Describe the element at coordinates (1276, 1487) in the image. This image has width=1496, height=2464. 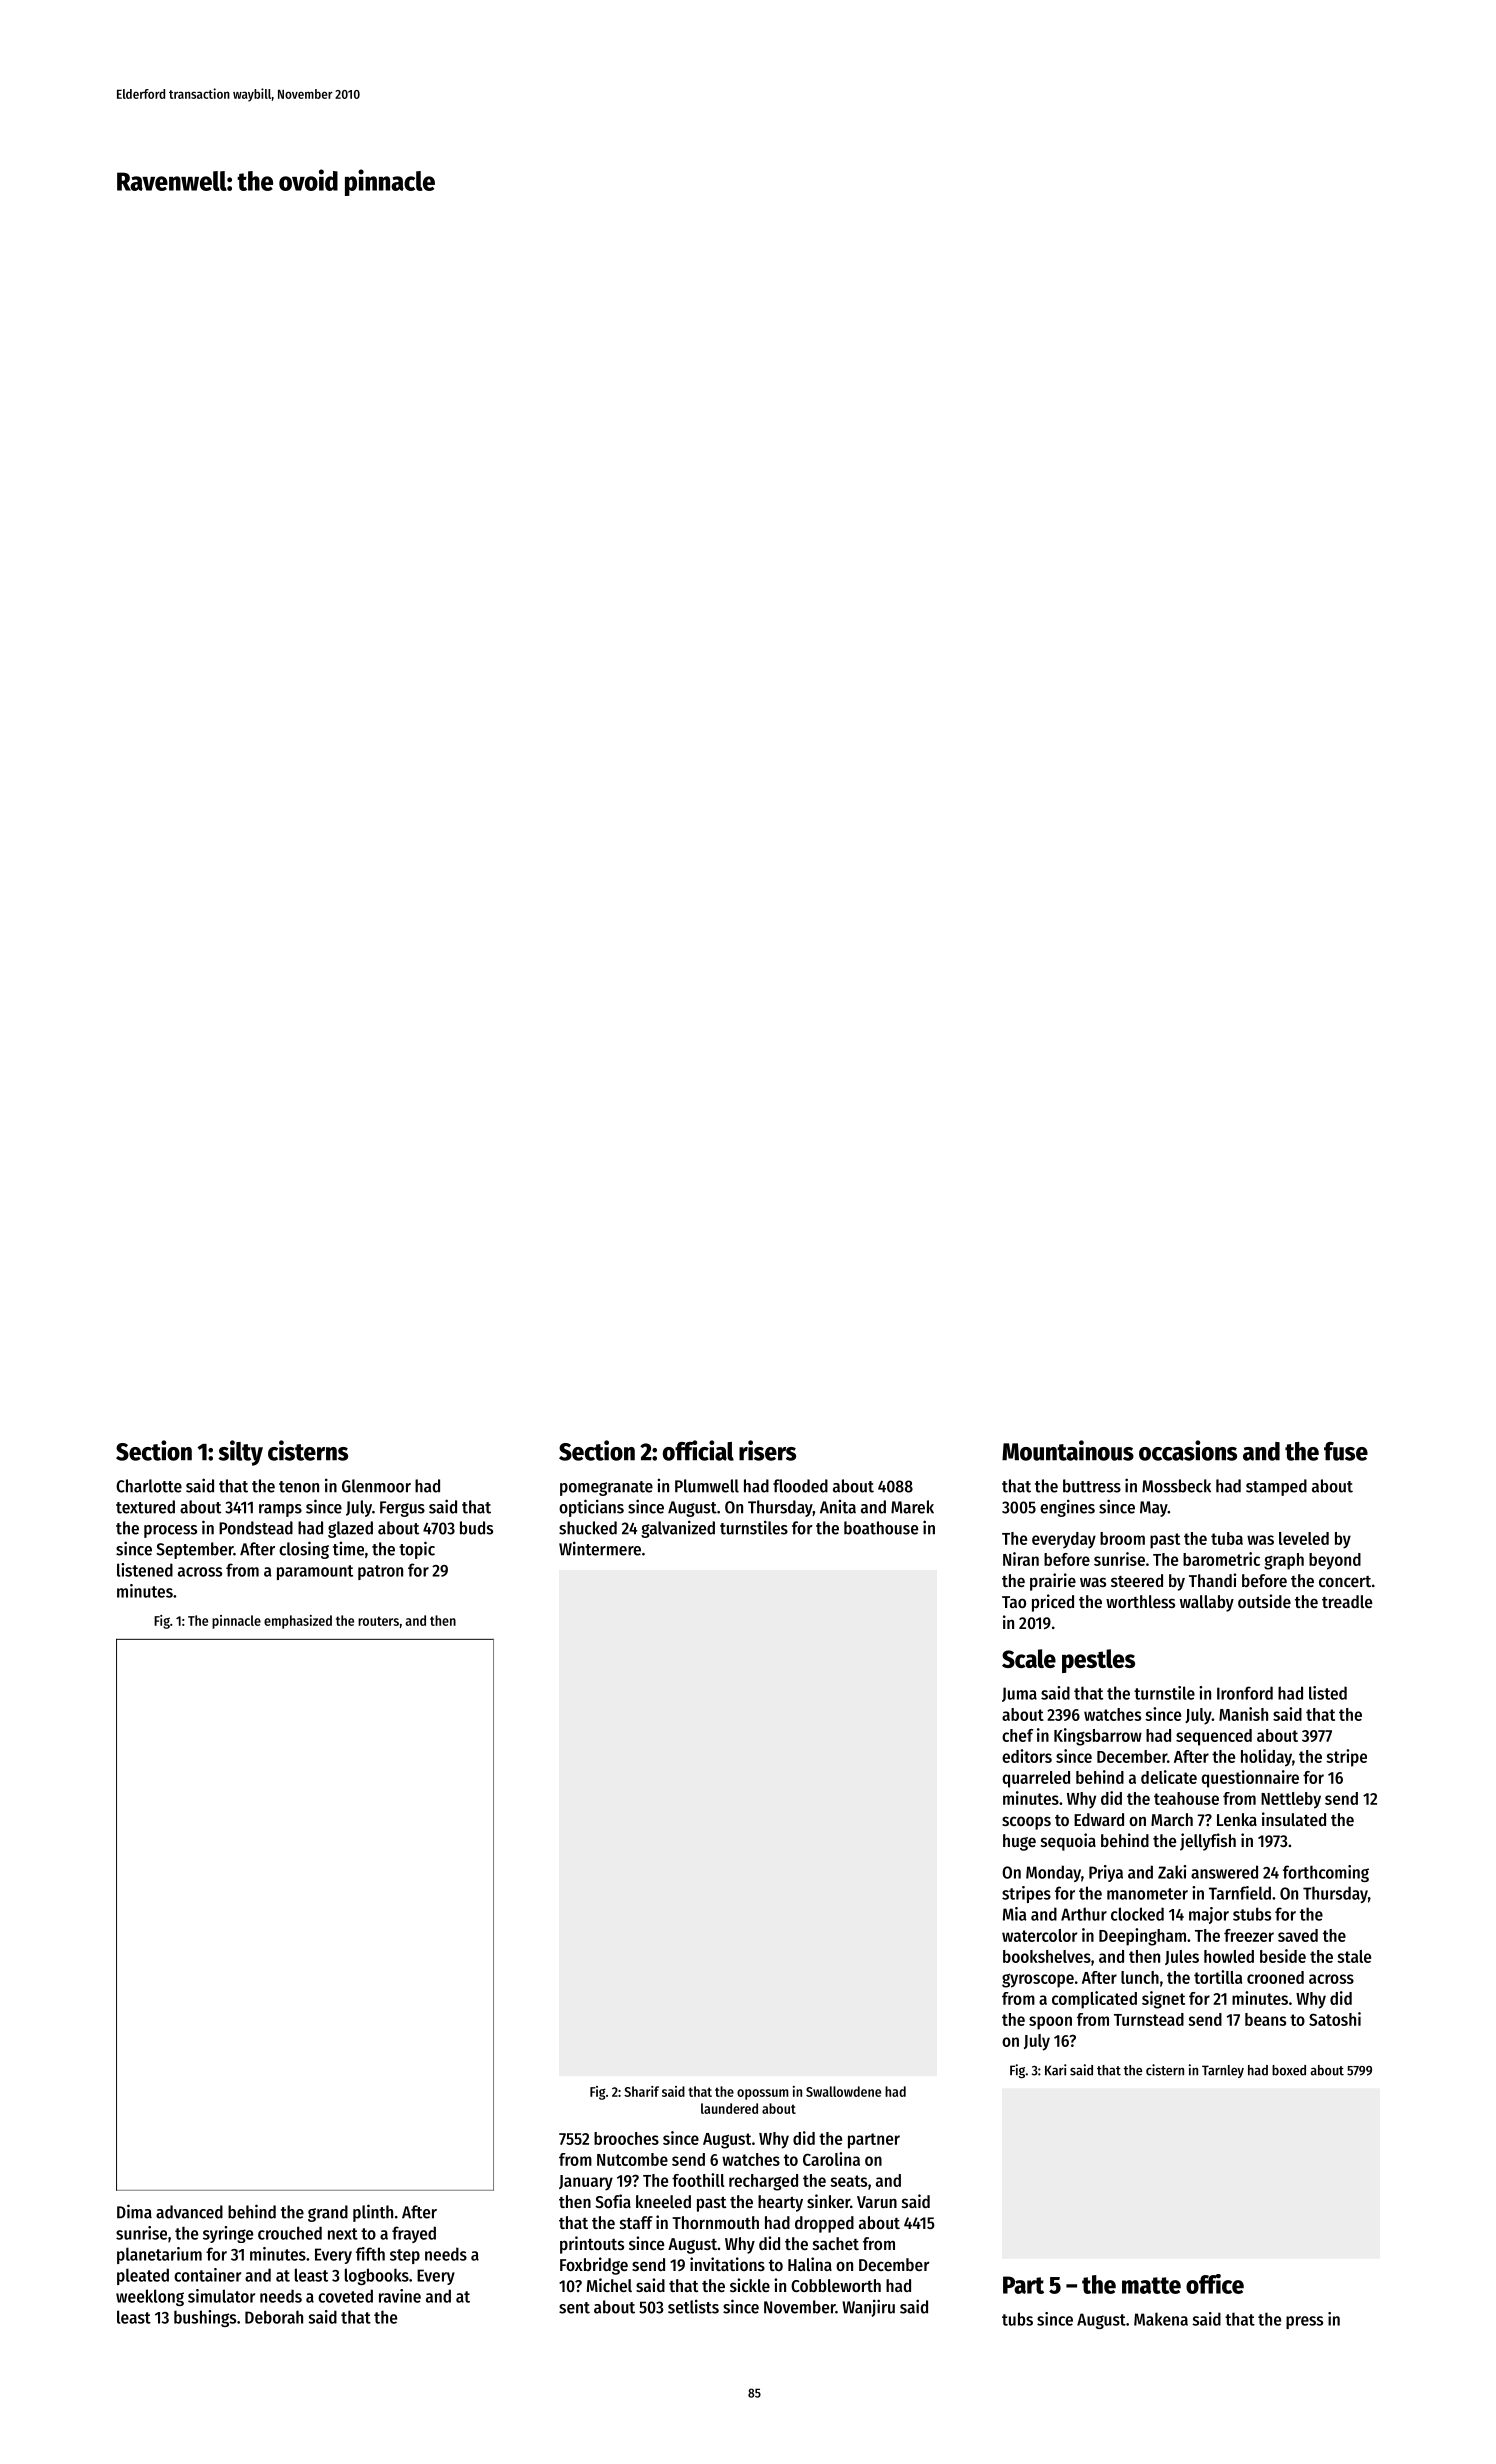
I see `stamped` at that location.
